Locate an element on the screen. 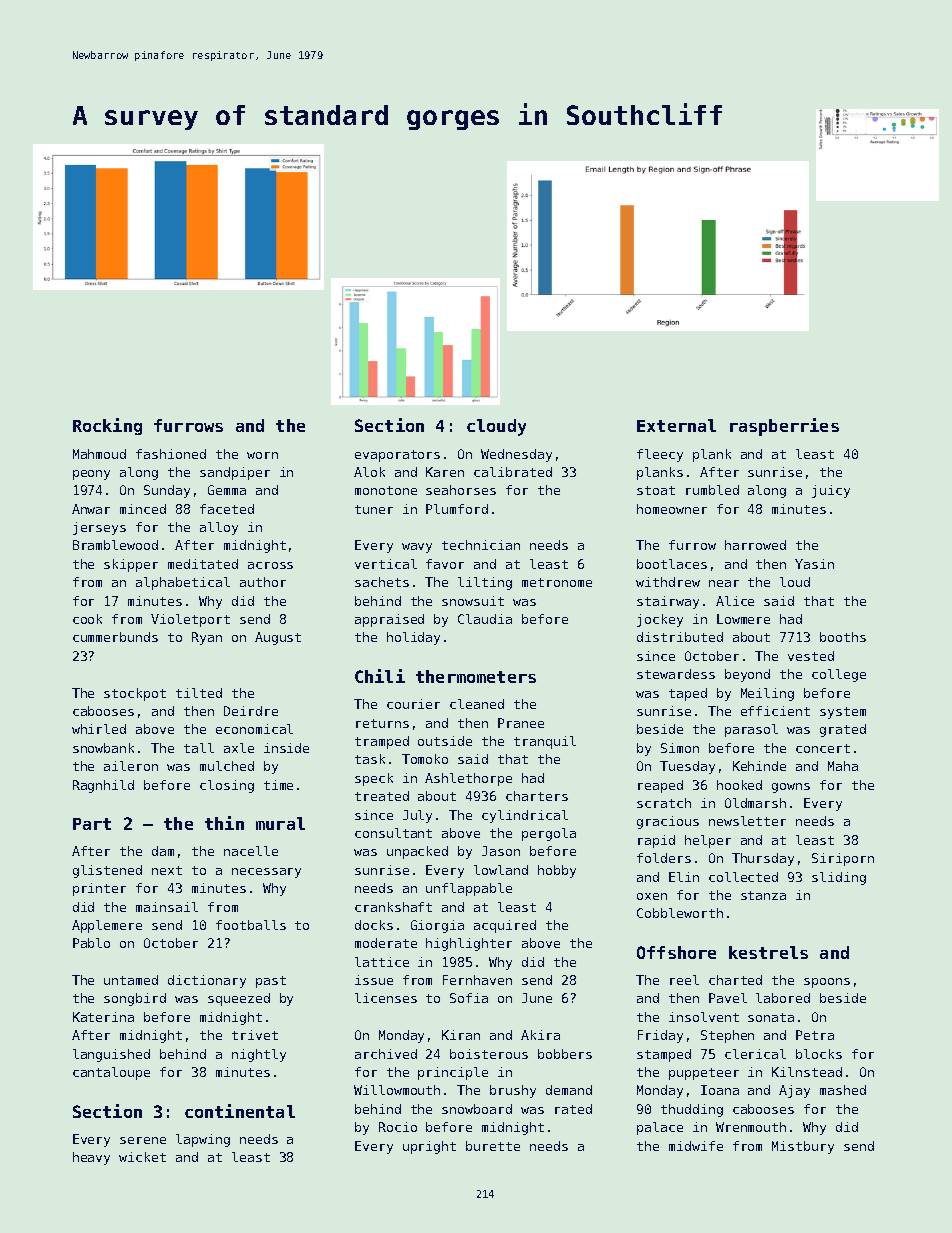  Mistbury is located at coordinates (803, 1147).
